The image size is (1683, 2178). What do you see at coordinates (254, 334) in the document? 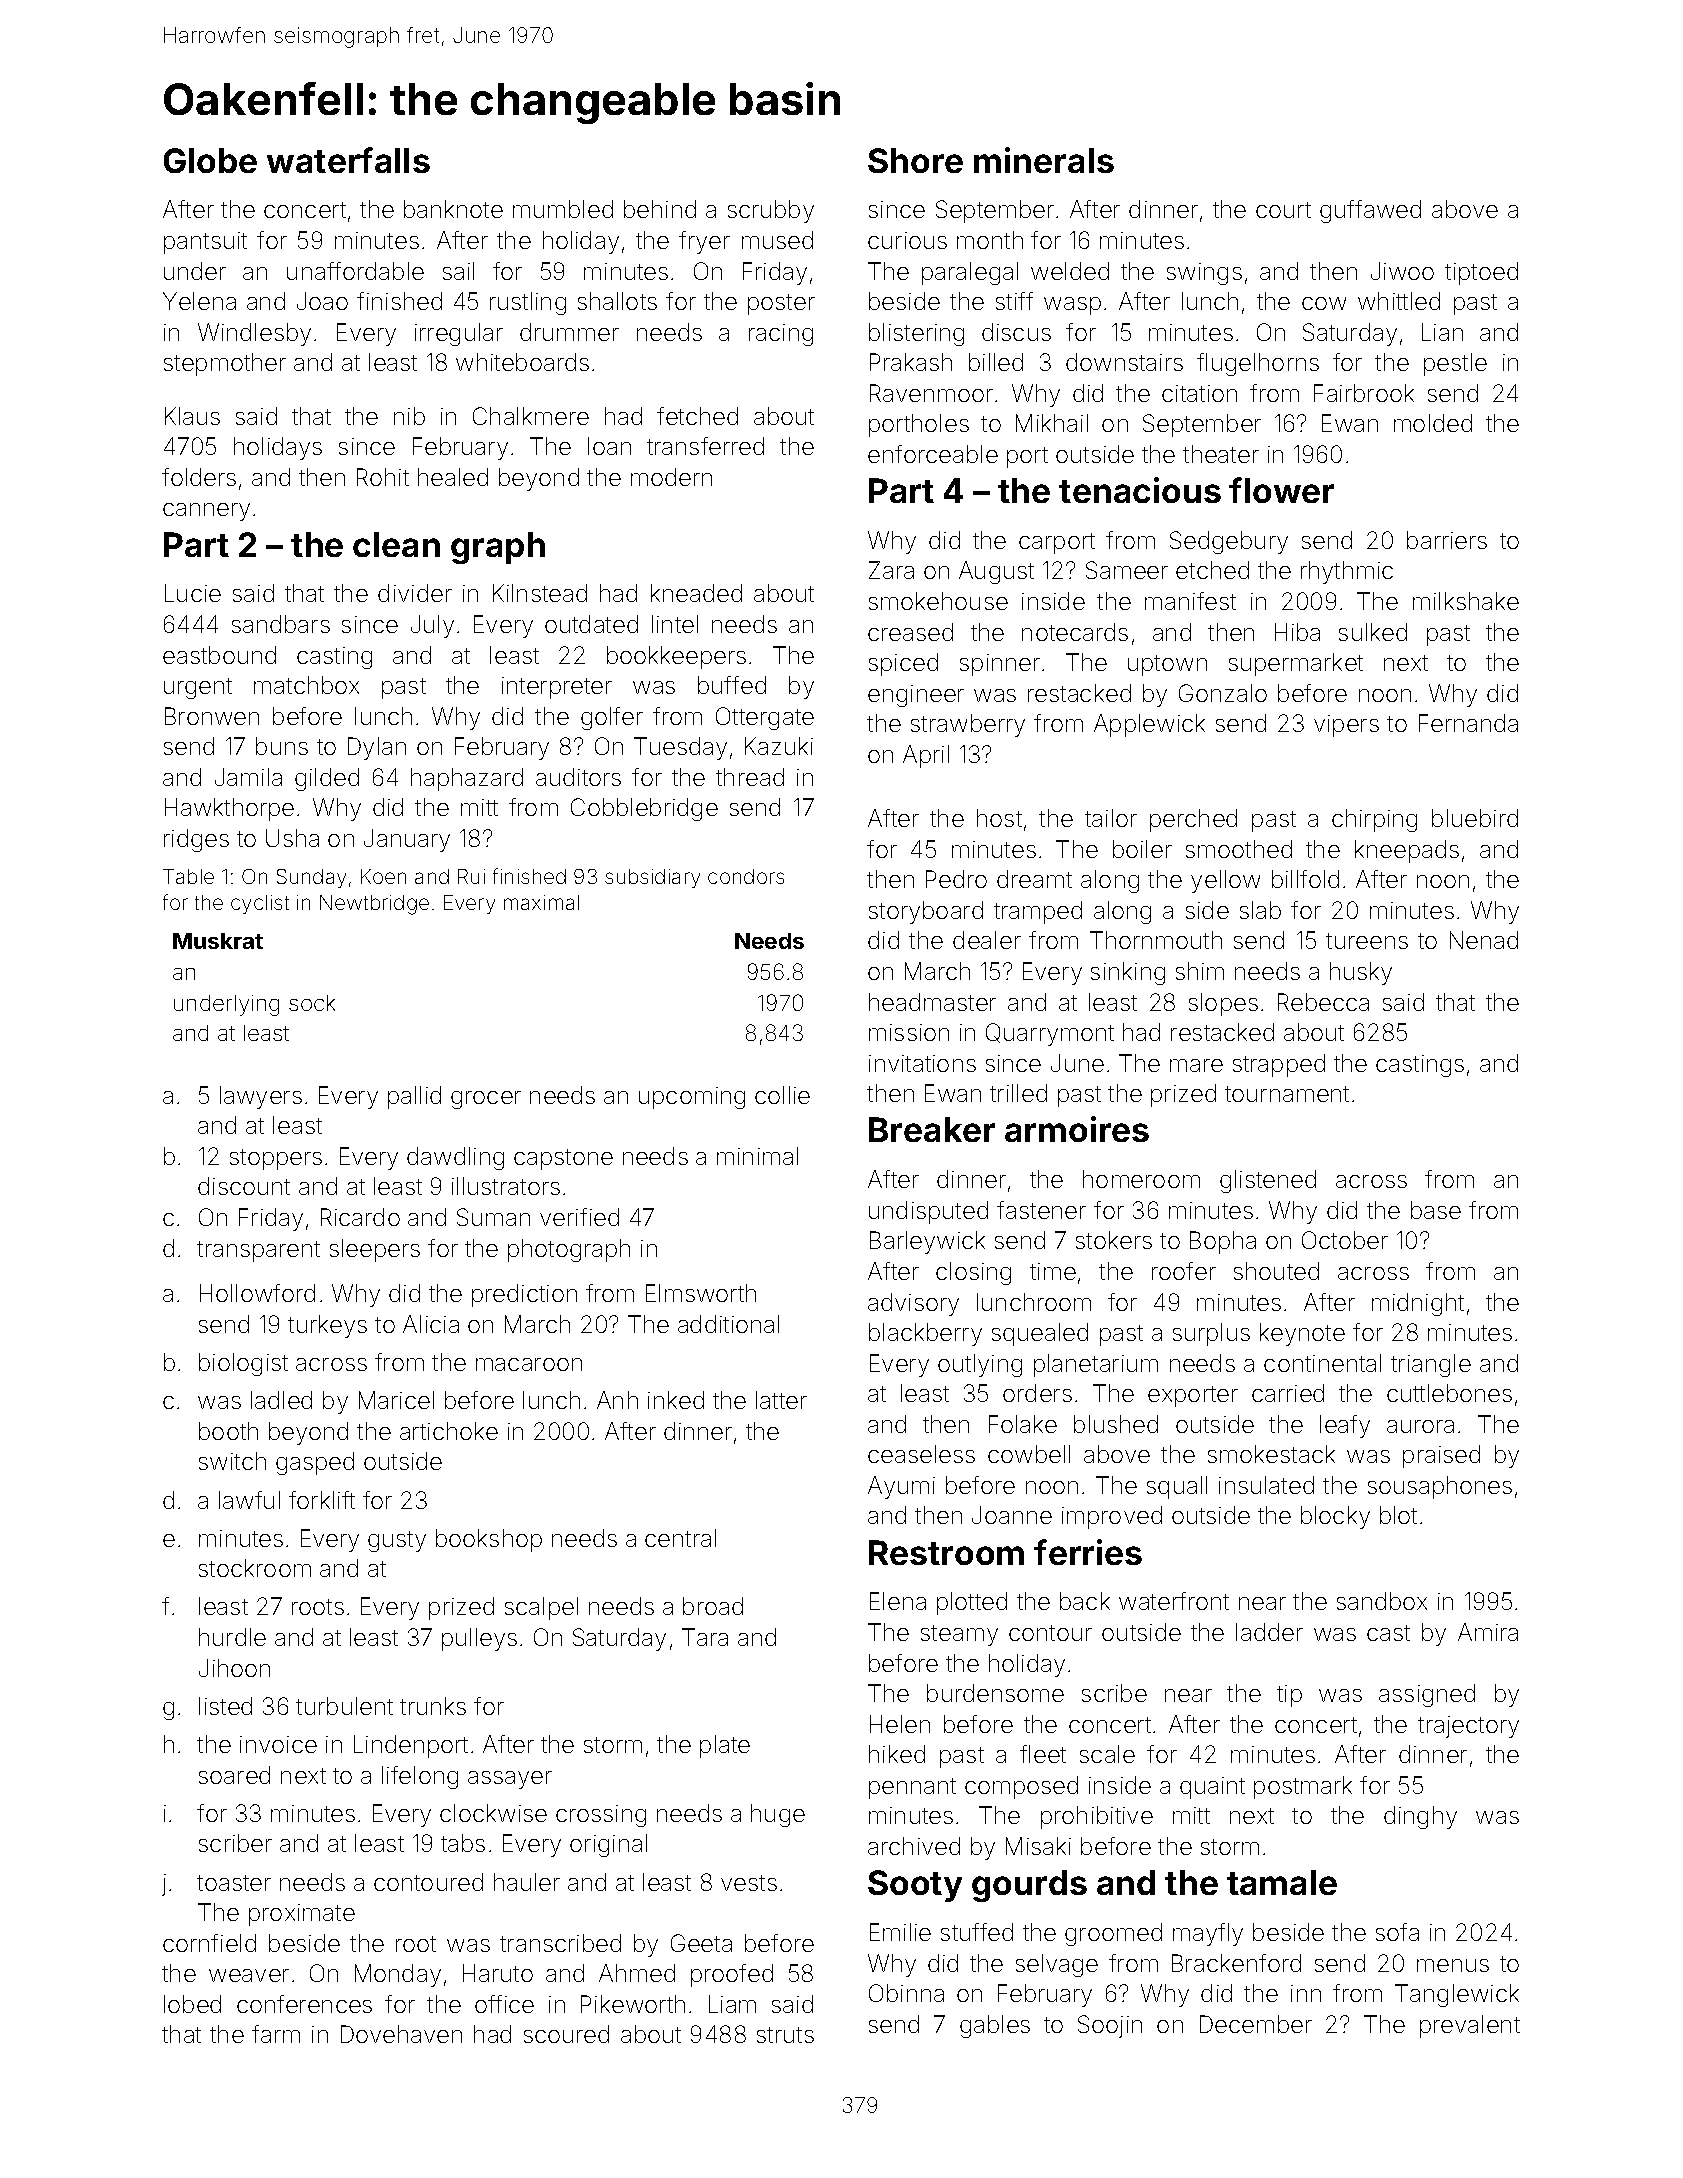
I see `Windlesby` at bounding box center [254, 334].
